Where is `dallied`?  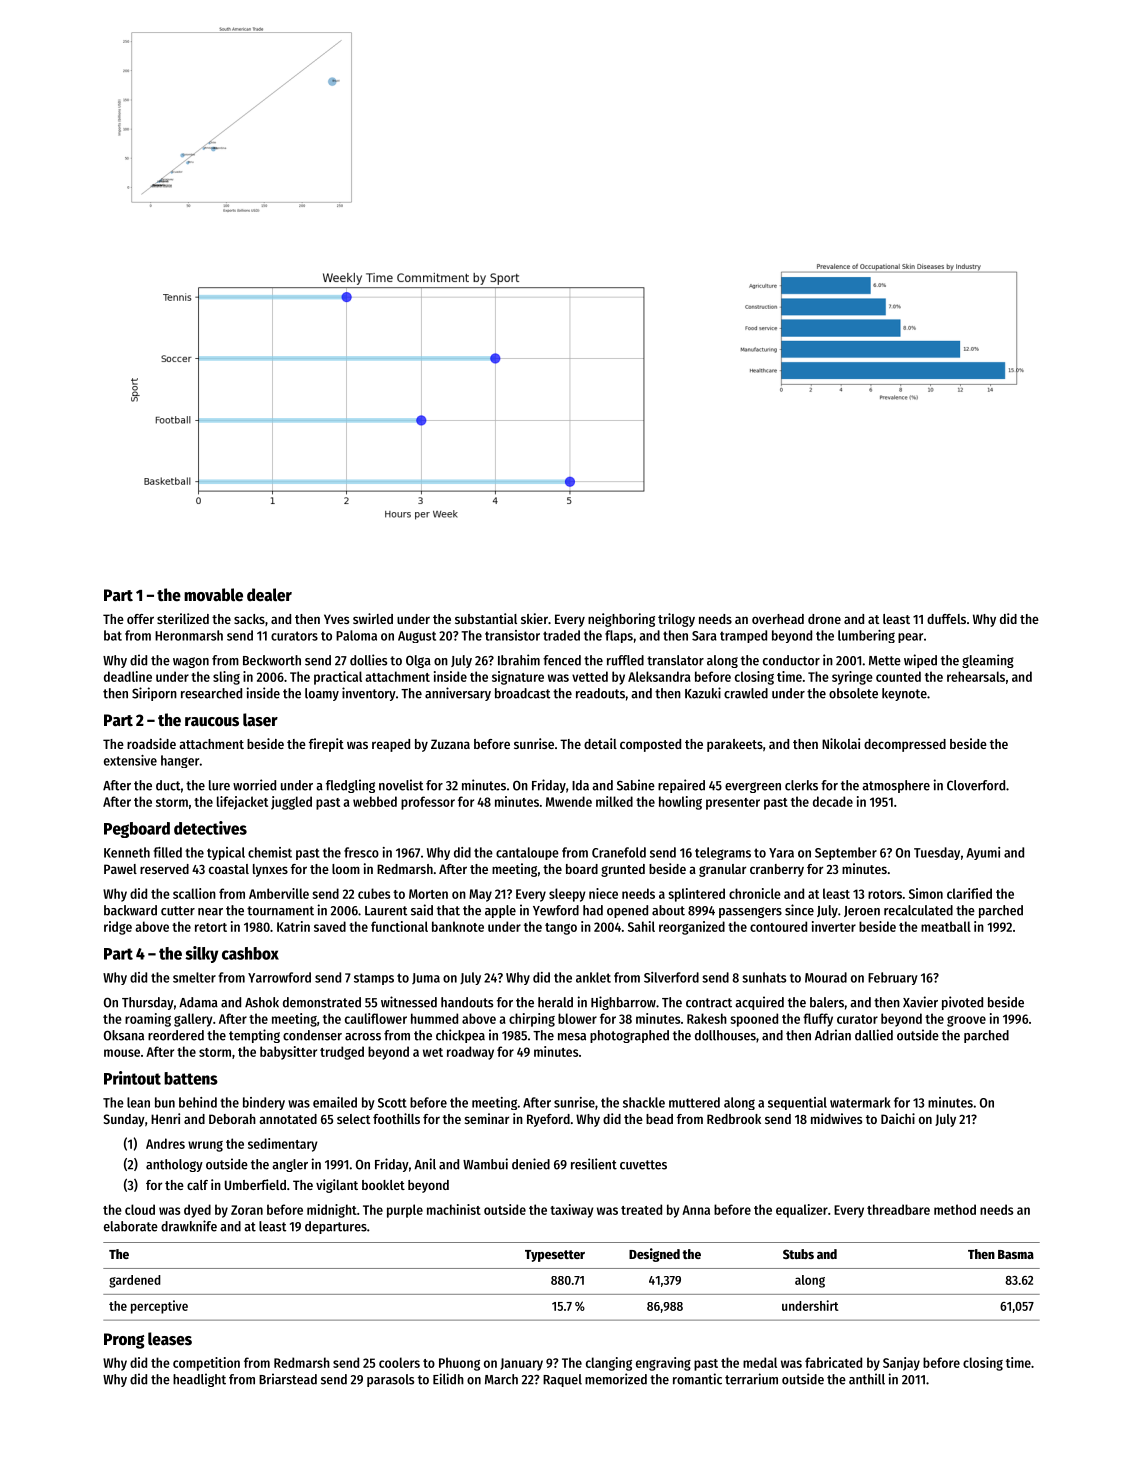
dallied is located at coordinates (874, 1035).
